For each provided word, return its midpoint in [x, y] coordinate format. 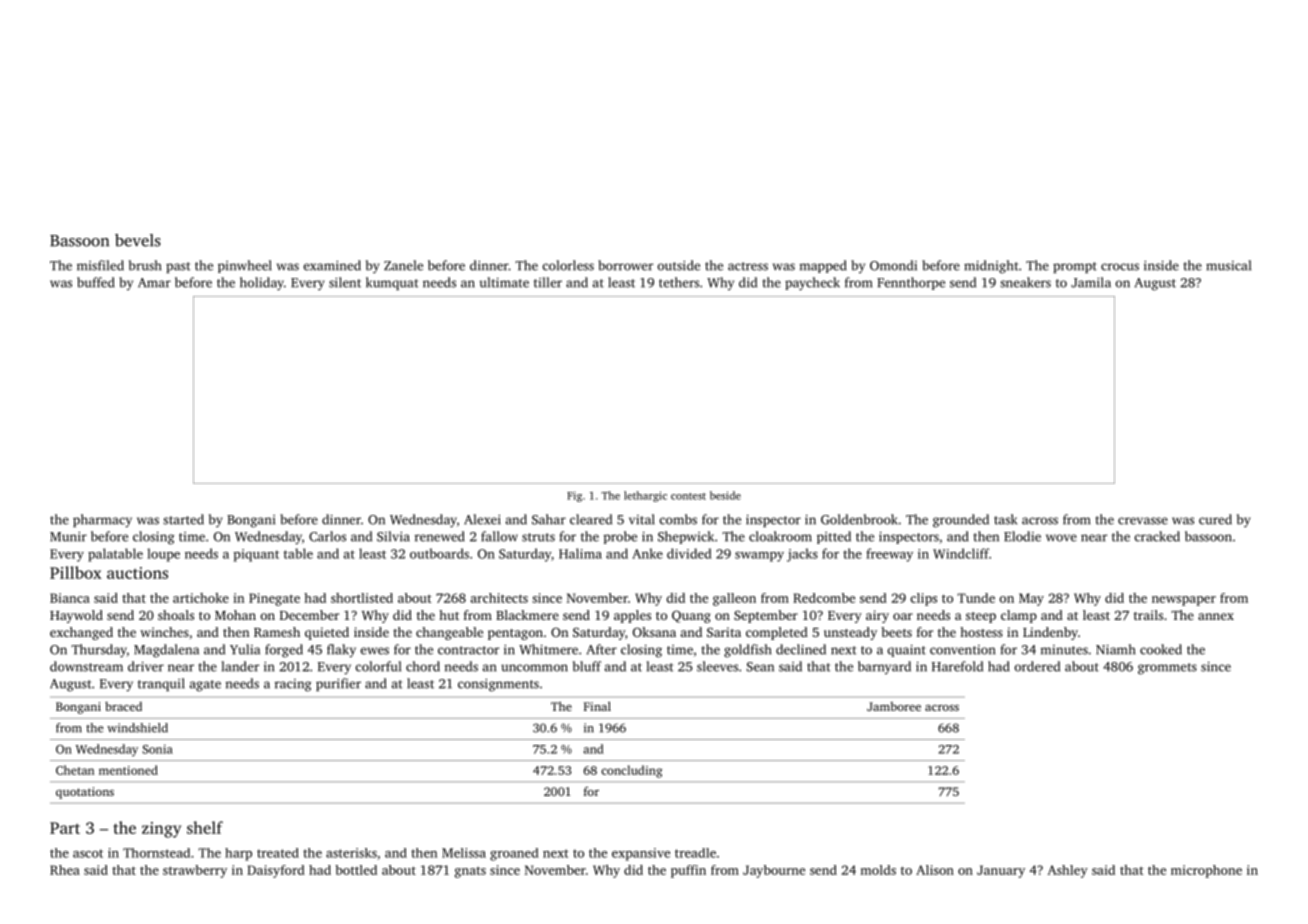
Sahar [549, 519]
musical [1228, 265]
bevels [138, 240]
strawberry [195, 871]
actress [748, 266]
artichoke [201, 598]
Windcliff [961, 553]
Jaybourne [774, 871]
